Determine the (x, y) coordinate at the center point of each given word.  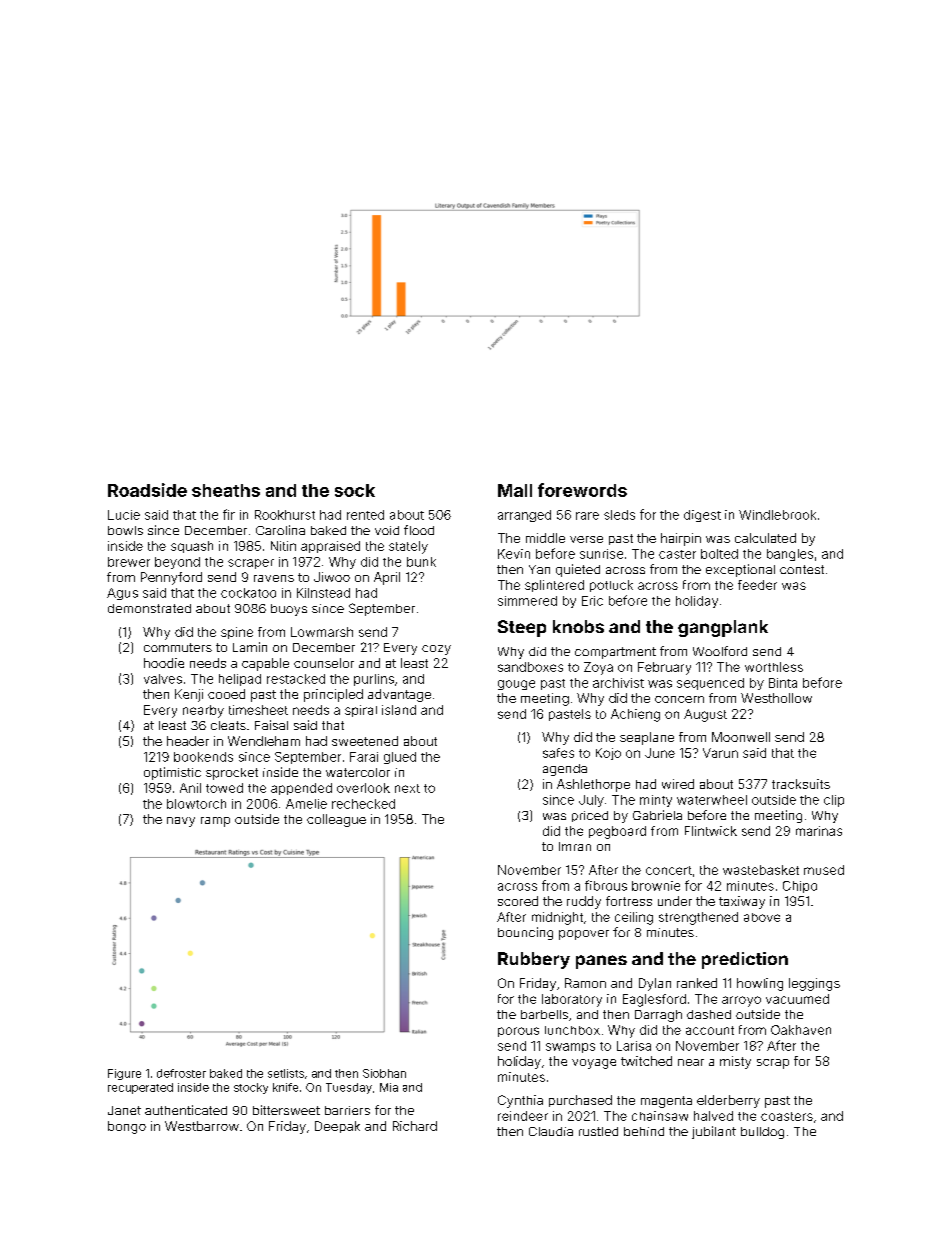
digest (702, 516)
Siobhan (384, 1073)
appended (301, 789)
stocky (251, 1088)
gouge (516, 685)
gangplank (723, 628)
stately (408, 547)
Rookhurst (285, 515)
